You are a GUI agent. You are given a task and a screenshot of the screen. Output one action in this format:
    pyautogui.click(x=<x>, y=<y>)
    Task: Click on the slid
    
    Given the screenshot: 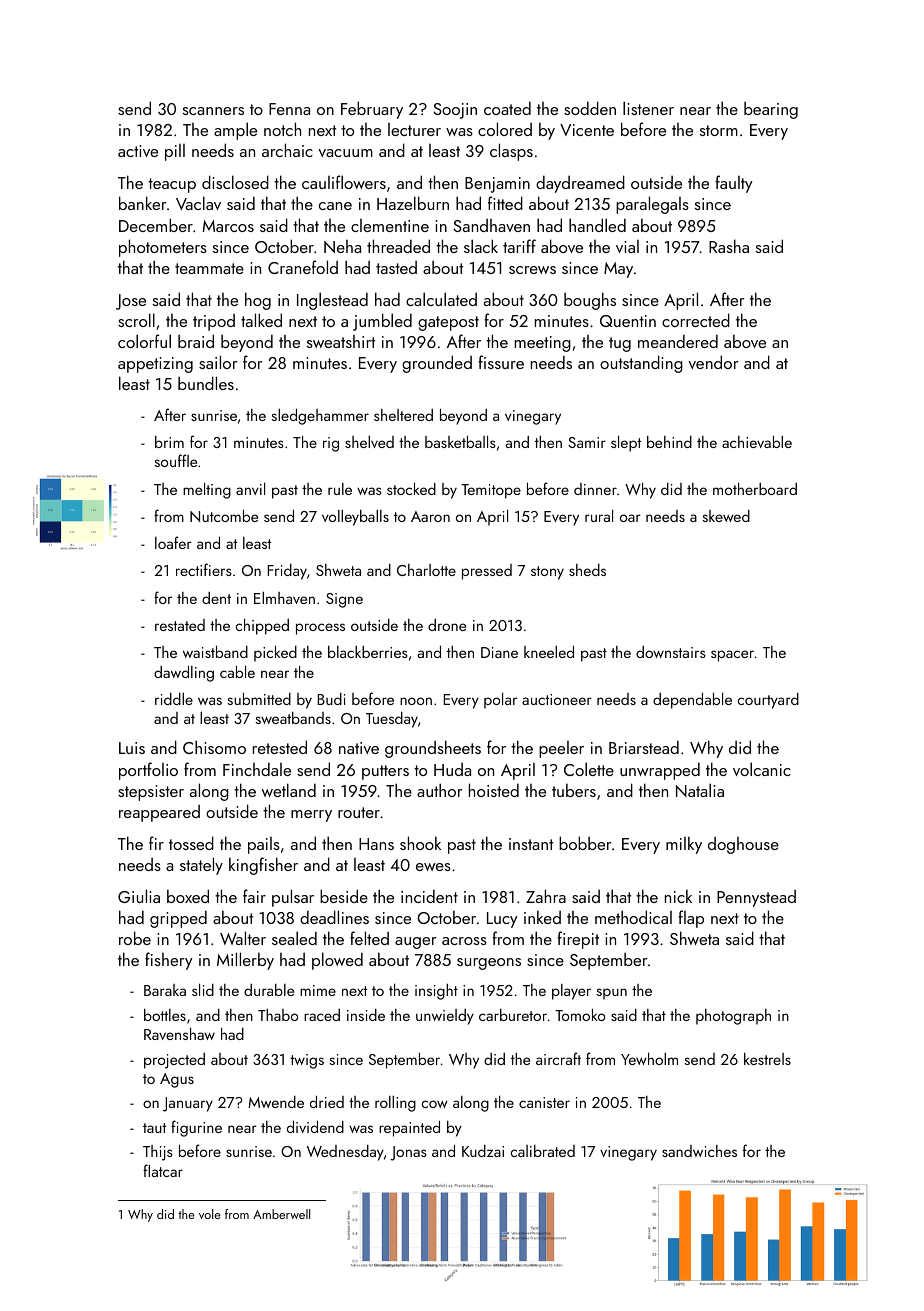 What is the action you would take?
    pyautogui.click(x=203, y=989)
